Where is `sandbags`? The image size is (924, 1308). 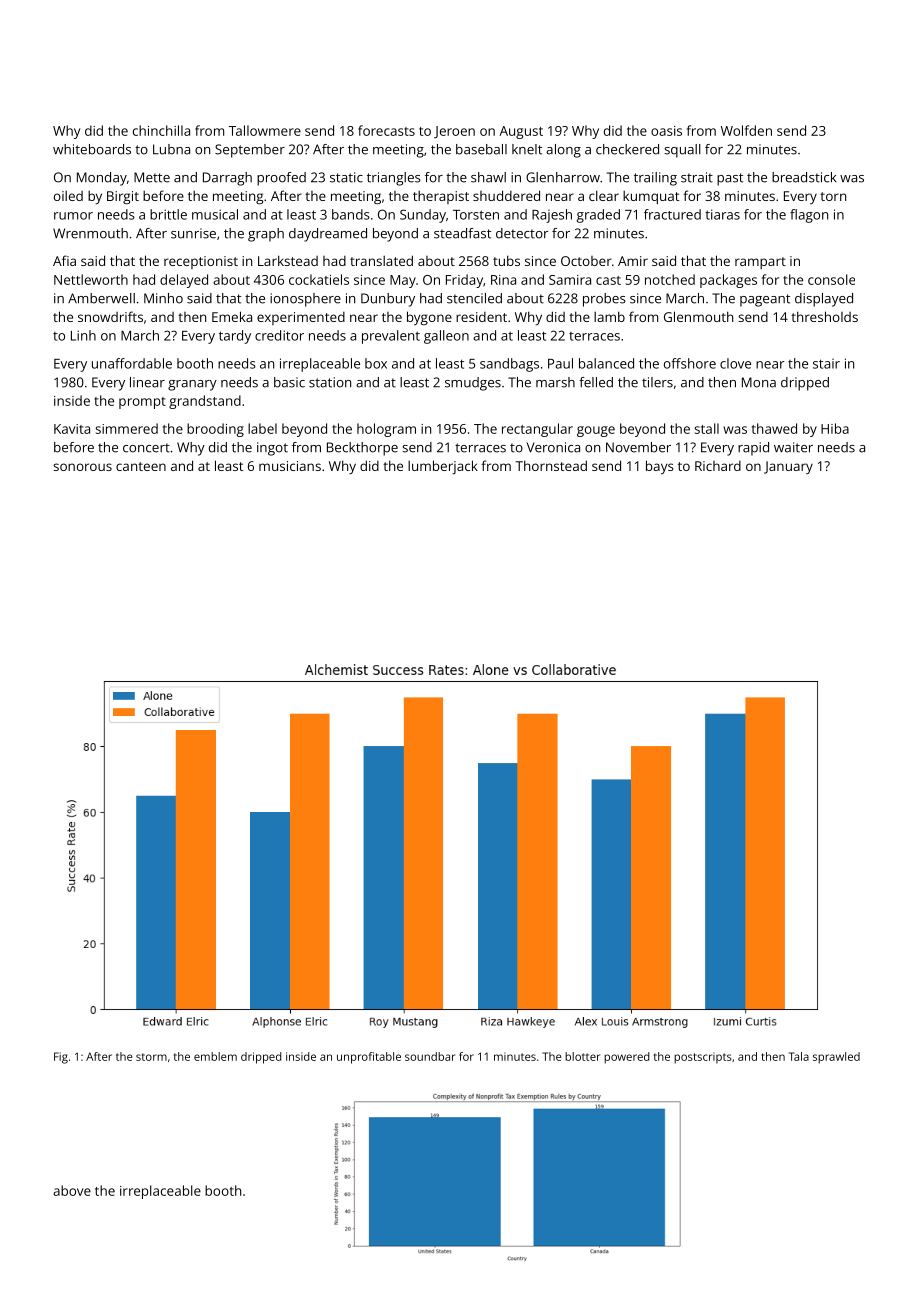
sandbags is located at coordinates (509, 365).
